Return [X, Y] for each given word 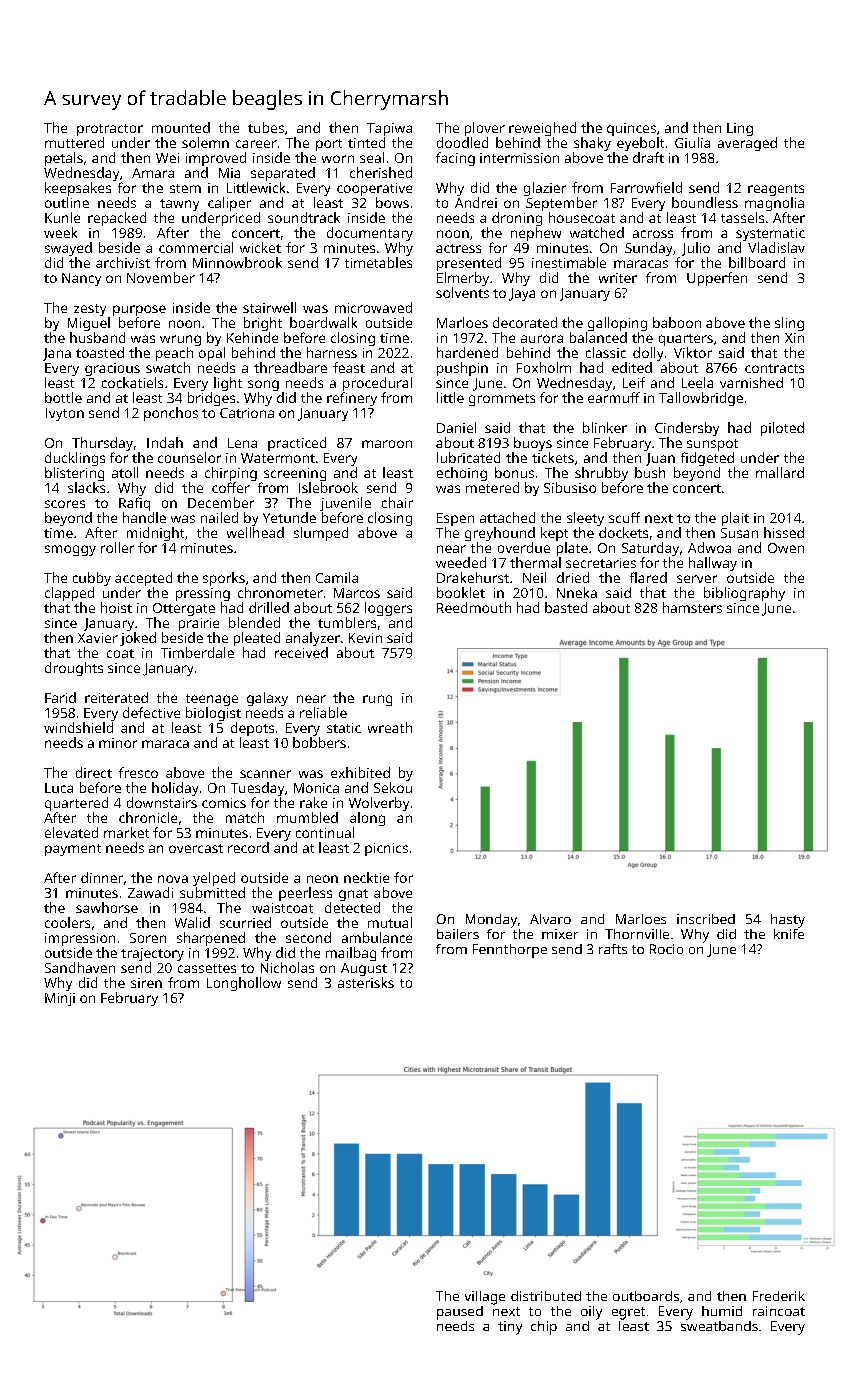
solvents [462, 292]
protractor [110, 130]
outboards [646, 1296]
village [485, 1298]
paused [460, 1313]
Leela [697, 382]
